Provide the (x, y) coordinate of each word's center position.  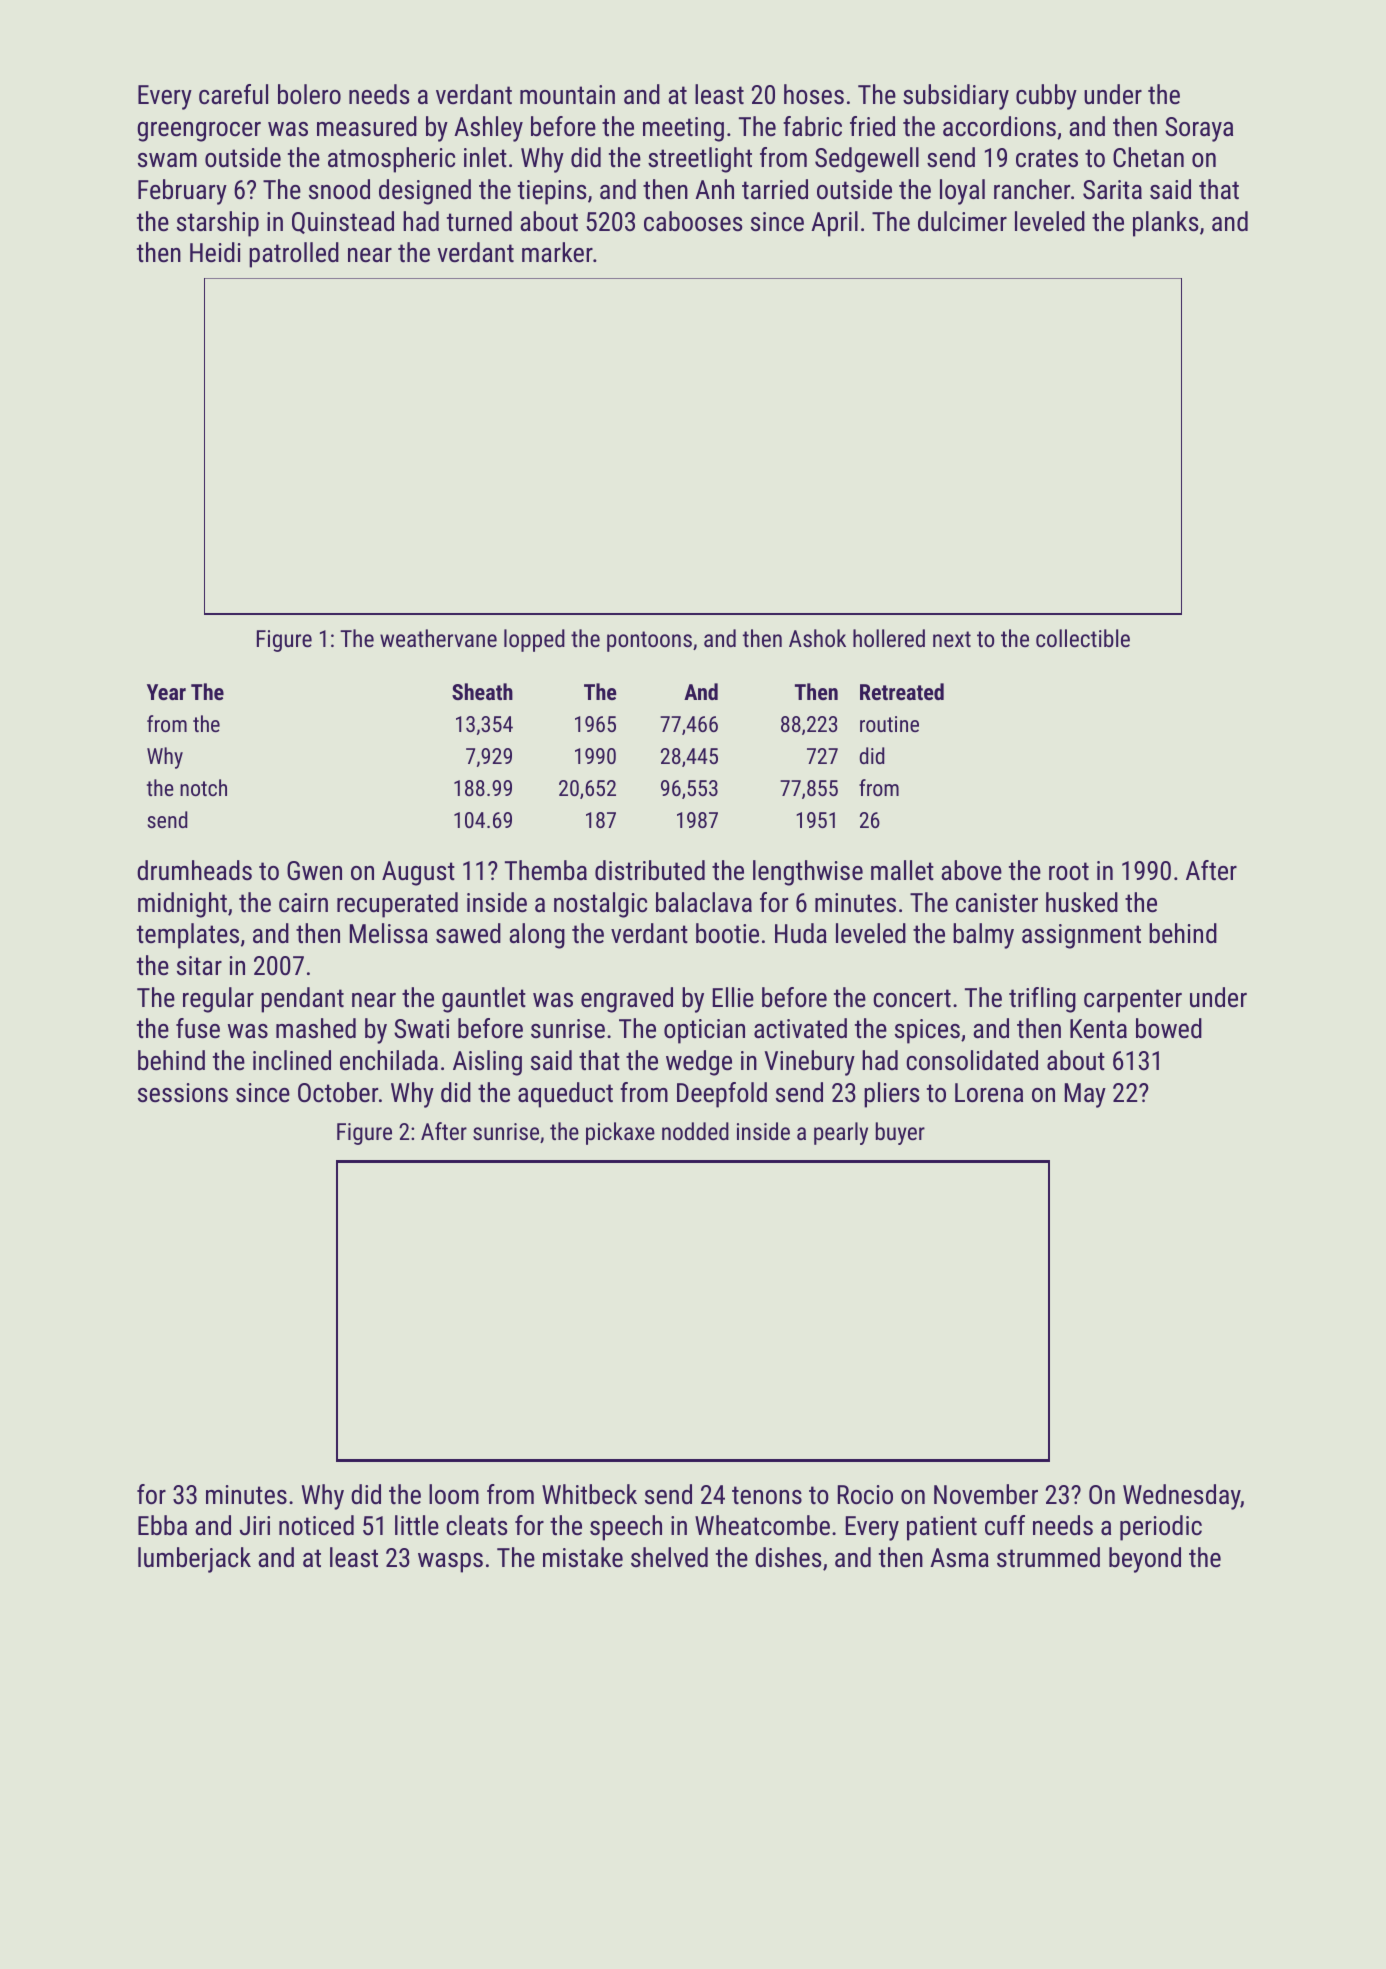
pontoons (649, 641)
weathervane (438, 638)
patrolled (294, 255)
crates (1047, 158)
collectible (1083, 638)
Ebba (162, 1525)
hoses (814, 94)
